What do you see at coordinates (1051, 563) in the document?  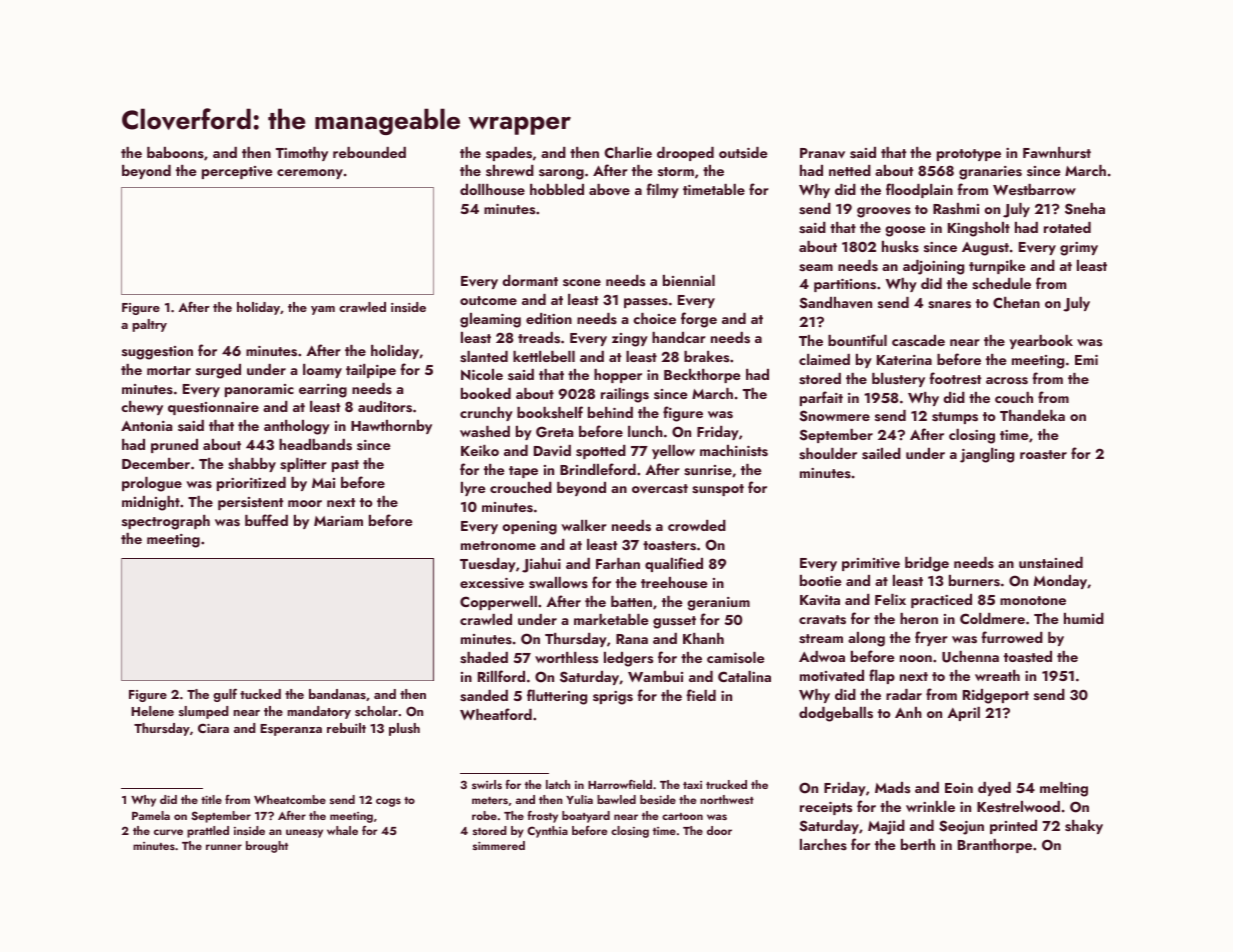 I see `unstained` at bounding box center [1051, 563].
